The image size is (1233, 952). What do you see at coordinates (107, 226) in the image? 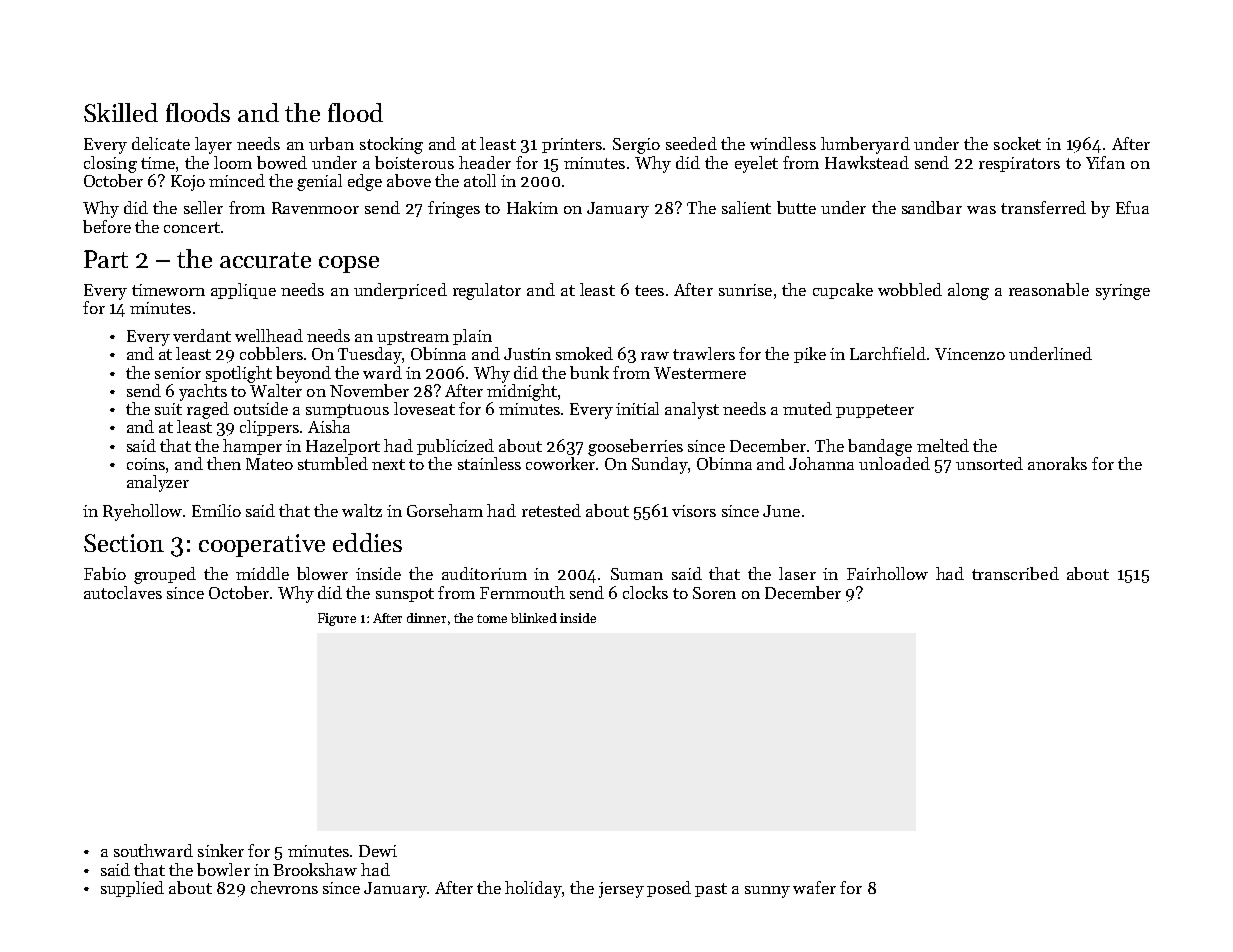
I see `before` at bounding box center [107, 226].
